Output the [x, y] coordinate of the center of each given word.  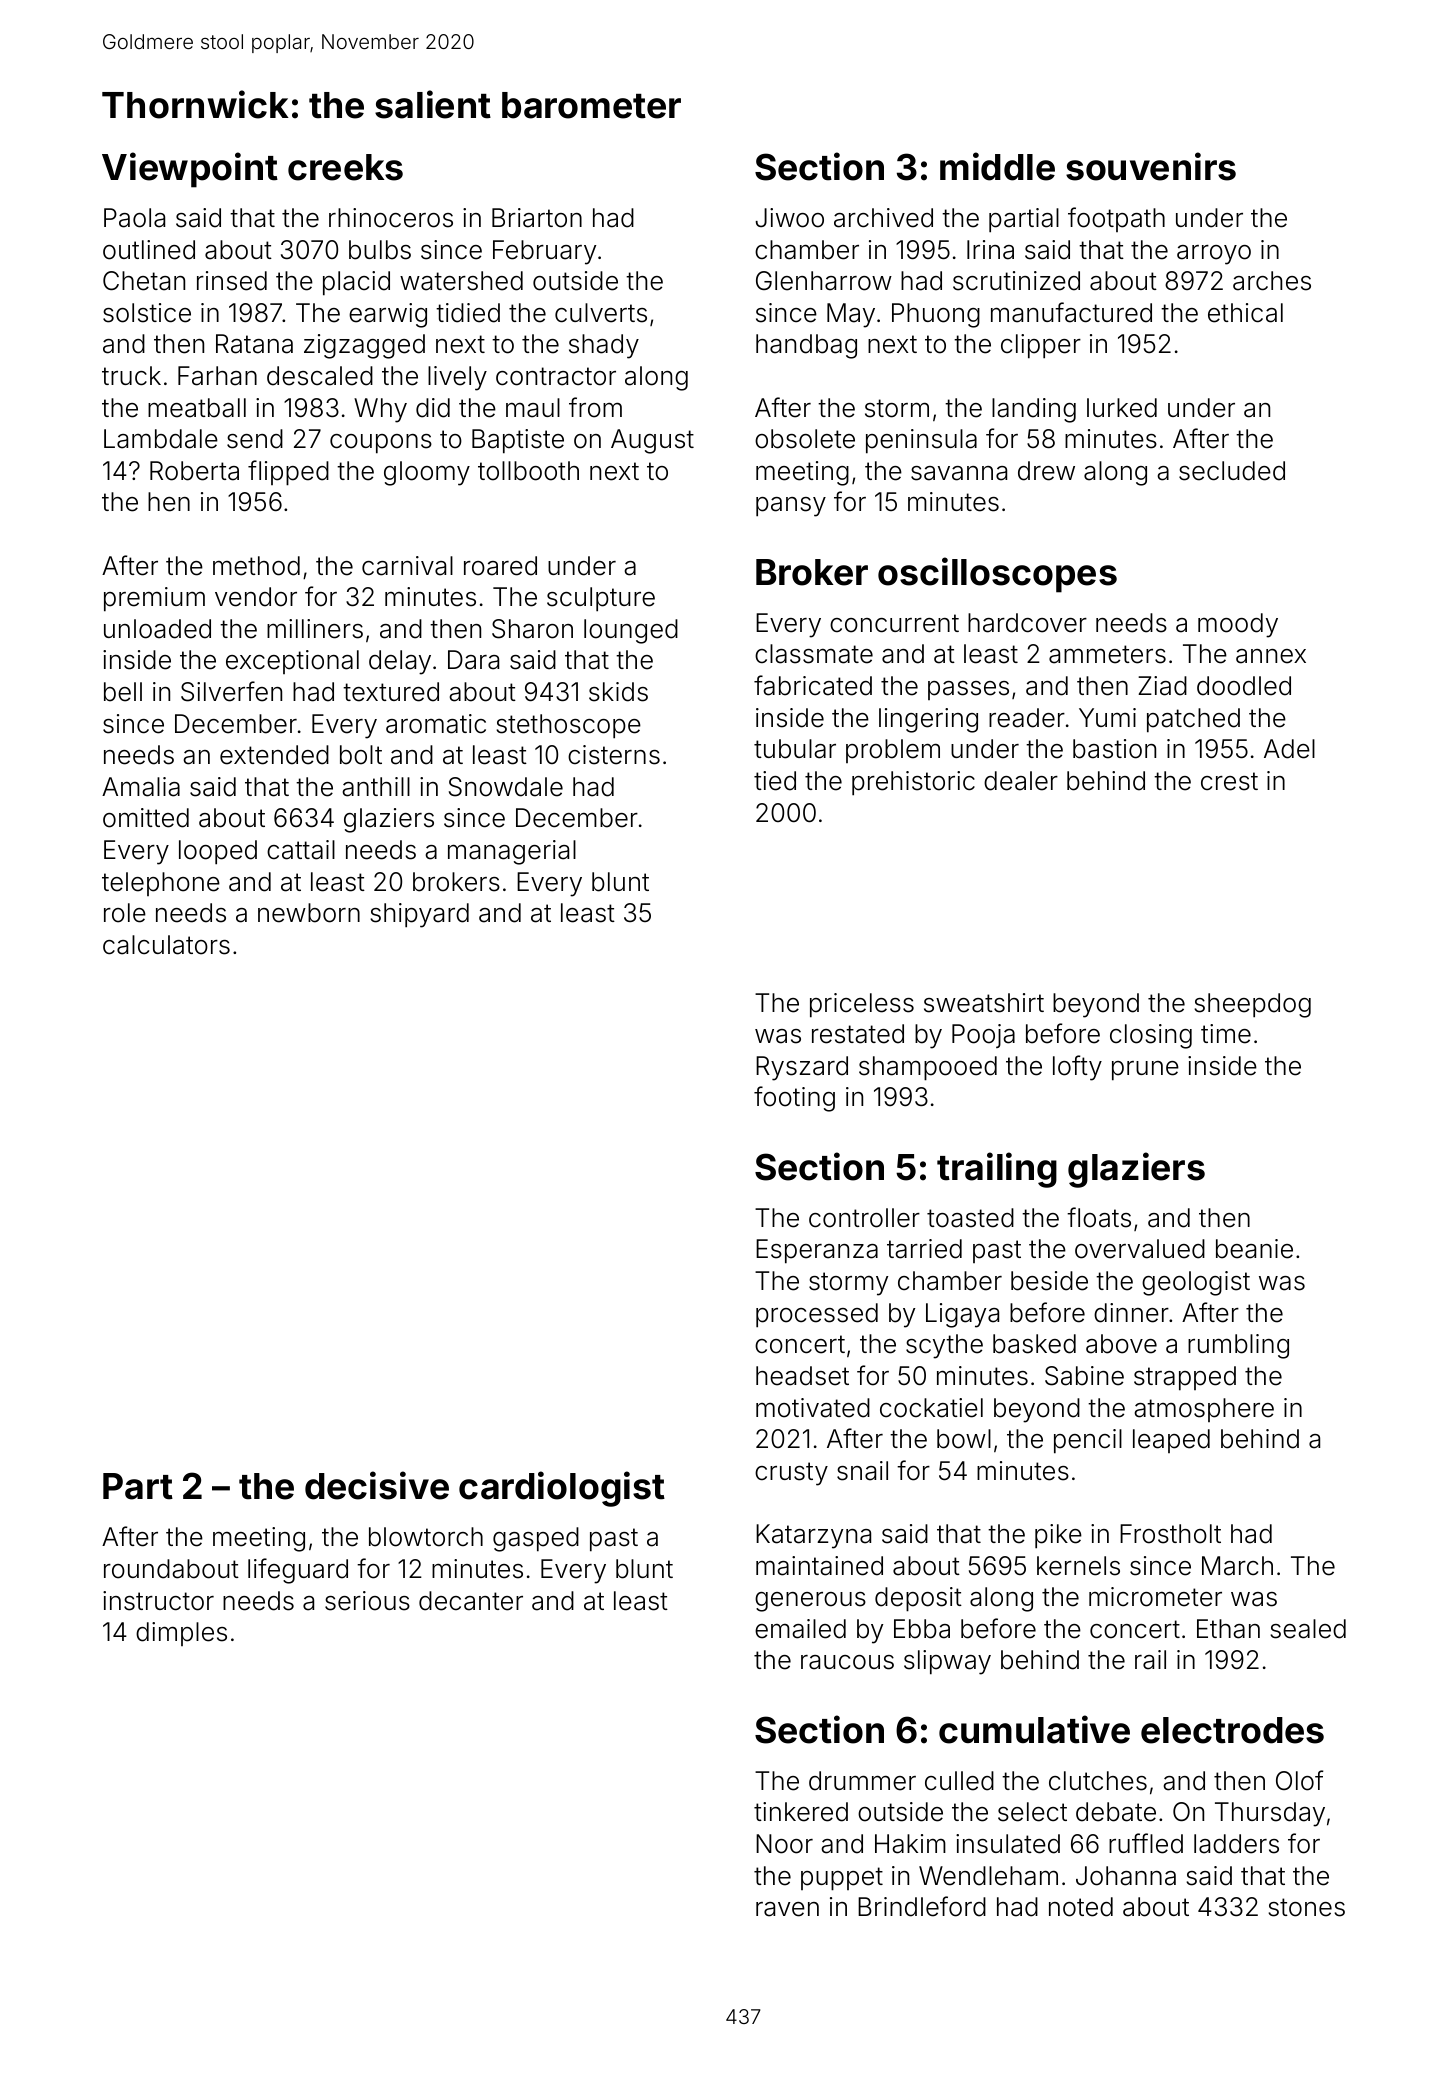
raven [787, 1909]
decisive [377, 1485]
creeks [345, 167]
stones [1306, 1907]
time [1226, 1034]
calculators [166, 945]
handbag [806, 346]
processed [817, 1315]
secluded [1232, 471]
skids [618, 692]
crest [1229, 781]
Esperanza [817, 1251]
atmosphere [1204, 1410]
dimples [181, 1634]
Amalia [141, 787]
